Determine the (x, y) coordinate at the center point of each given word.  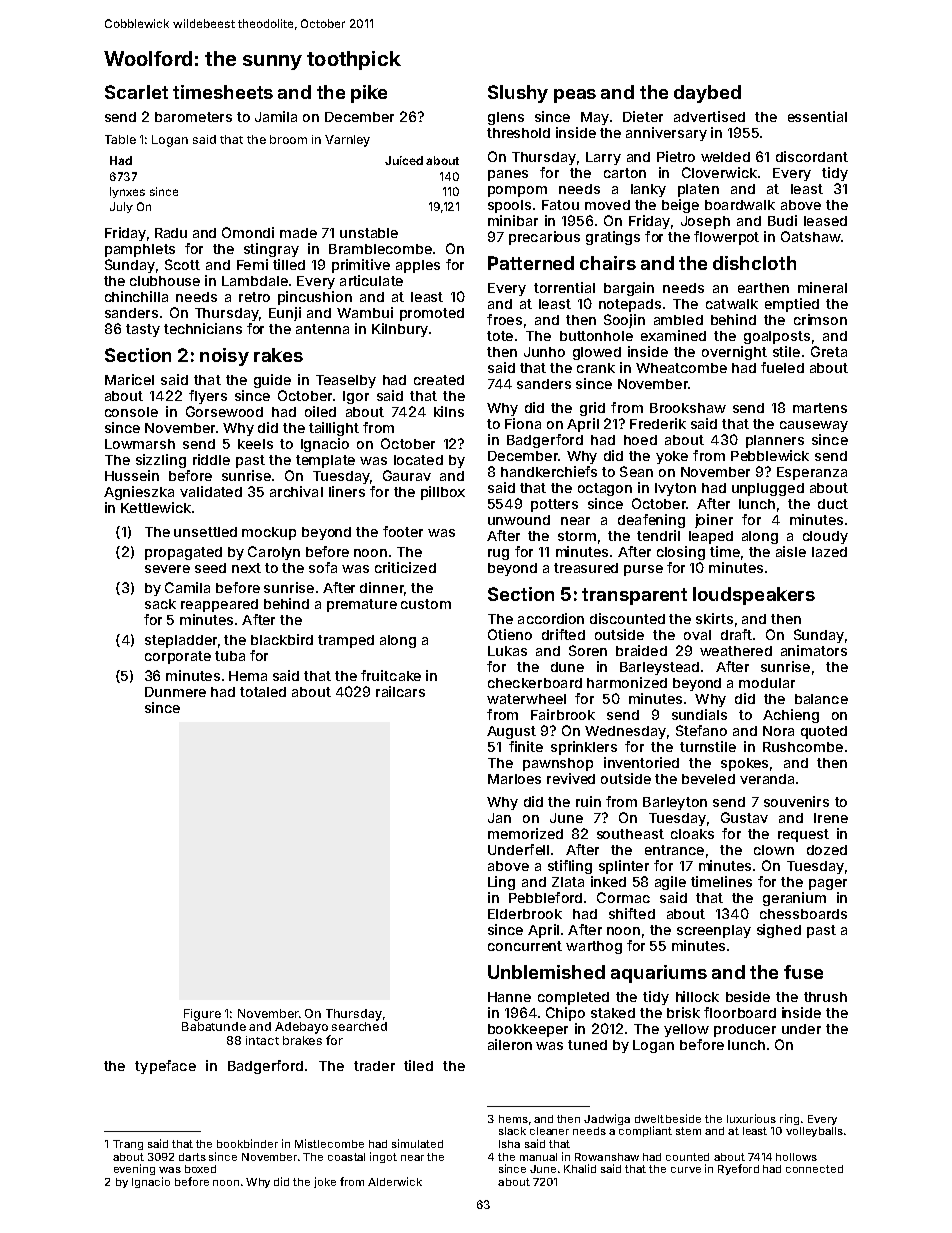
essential (817, 116)
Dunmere (175, 692)
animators (814, 650)
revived (571, 778)
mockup (269, 533)
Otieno (510, 634)
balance (821, 699)
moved (607, 205)
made (298, 233)
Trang (128, 1145)
